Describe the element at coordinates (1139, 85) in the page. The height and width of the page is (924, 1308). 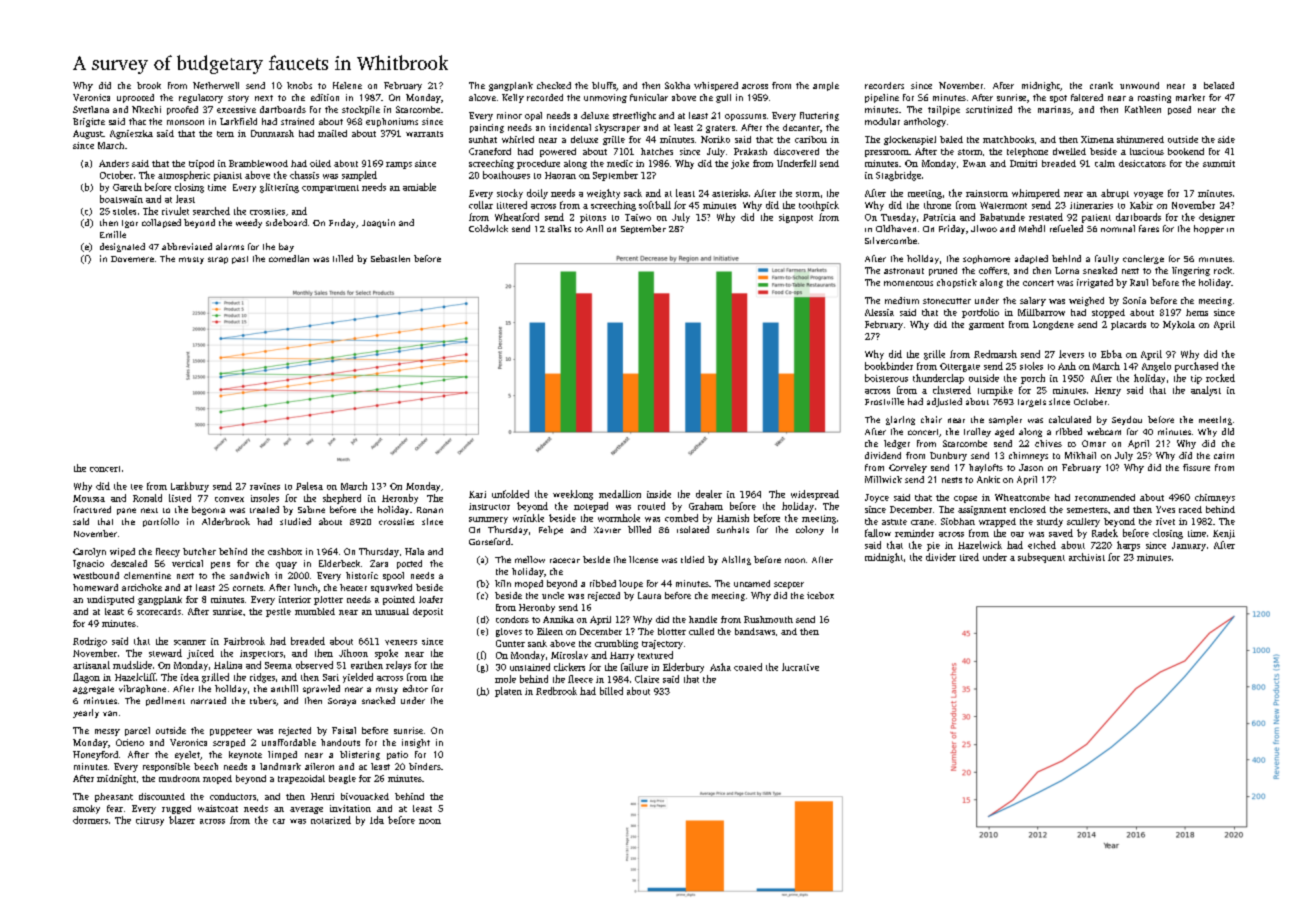
I see `unwound` at that location.
